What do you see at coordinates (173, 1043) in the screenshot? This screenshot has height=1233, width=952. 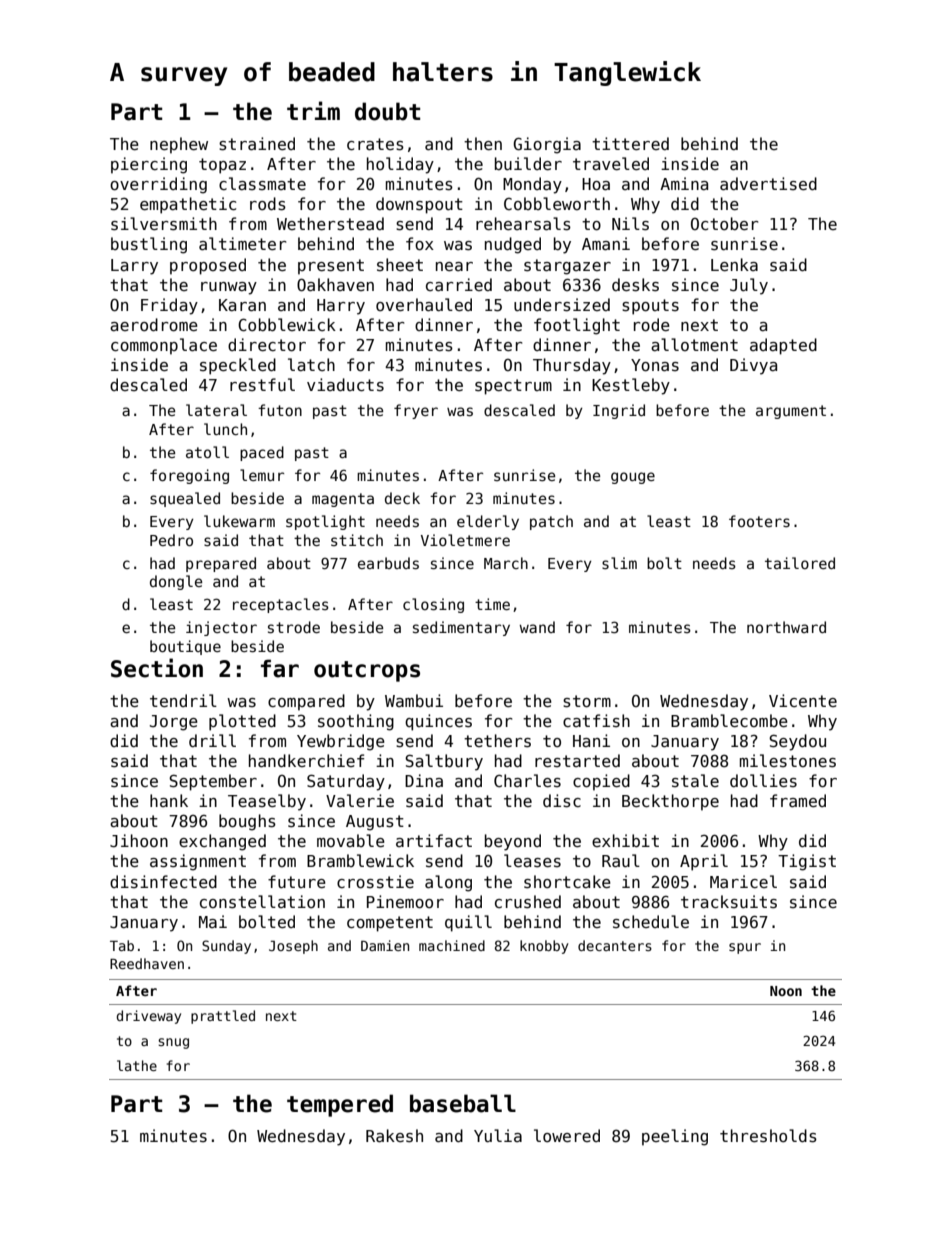 I see `snug` at bounding box center [173, 1043].
